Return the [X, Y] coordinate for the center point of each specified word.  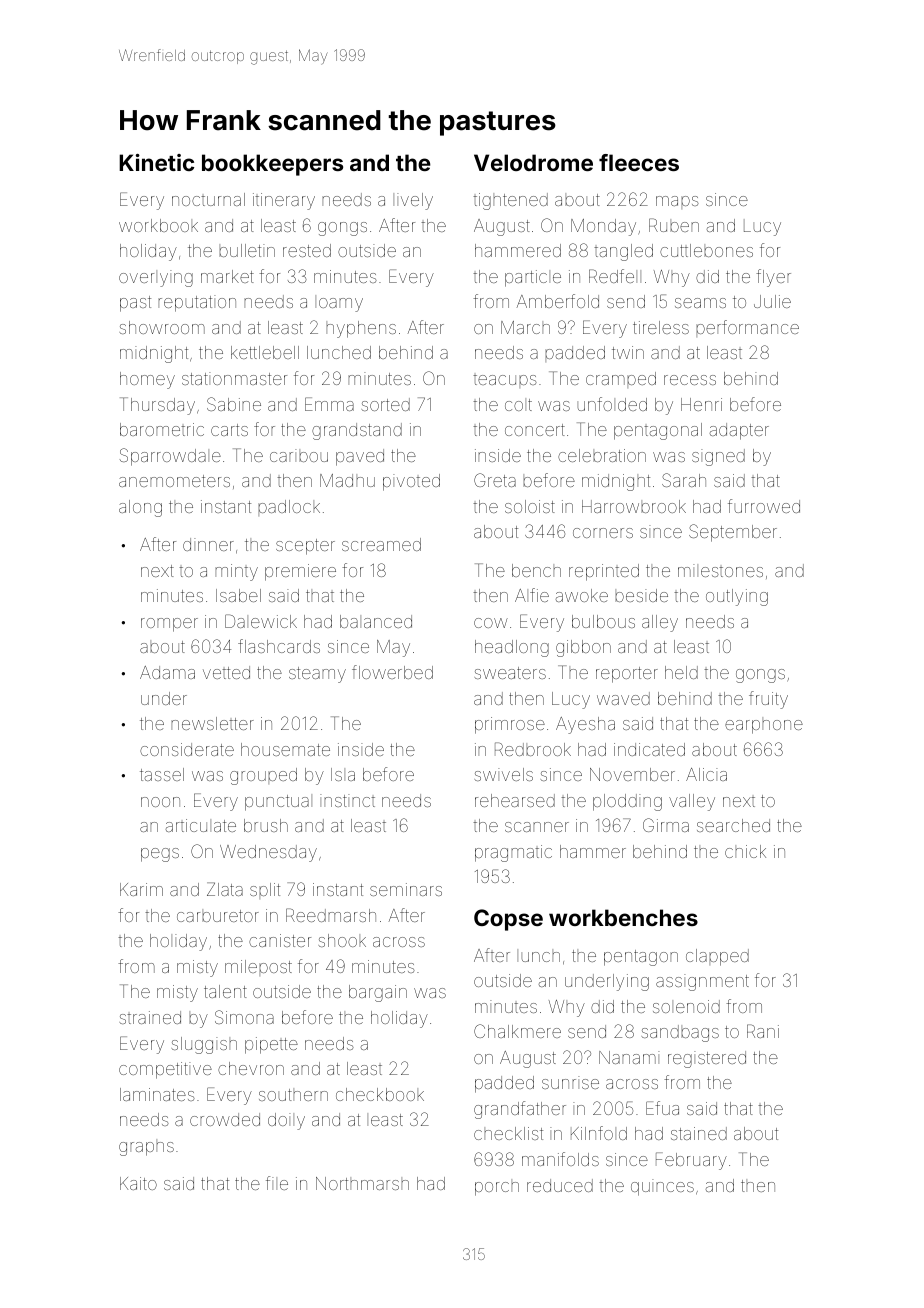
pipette [271, 1045]
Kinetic [156, 162]
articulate [201, 825]
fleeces [639, 162]
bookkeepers [272, 165]
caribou [299, 455]
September [733, 533]
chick [745, 851]
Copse [508, 920]
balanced [376, 621]
